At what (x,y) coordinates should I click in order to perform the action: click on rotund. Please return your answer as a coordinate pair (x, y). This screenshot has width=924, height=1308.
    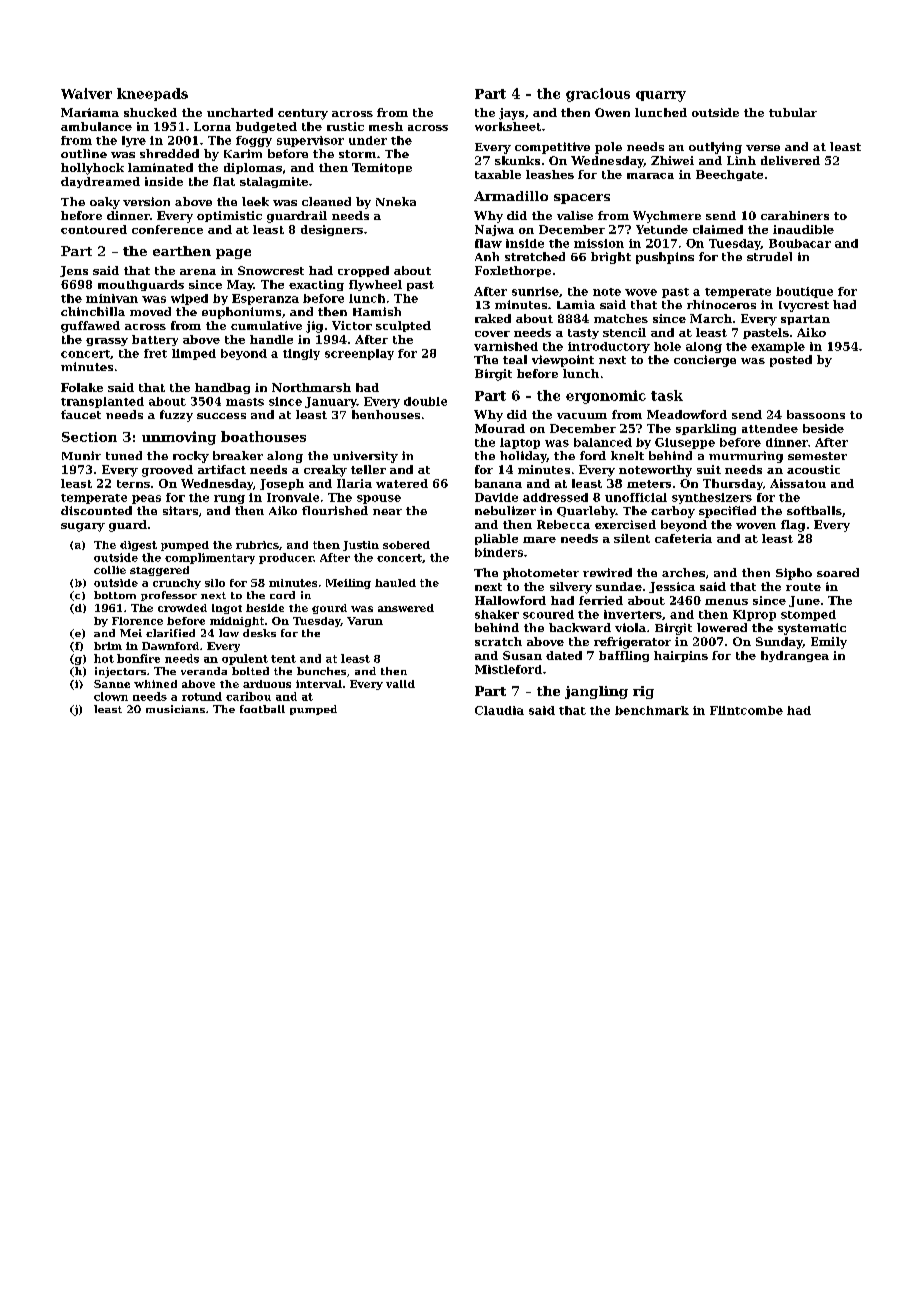
    Looking at the image, I should click on (202, 696).
